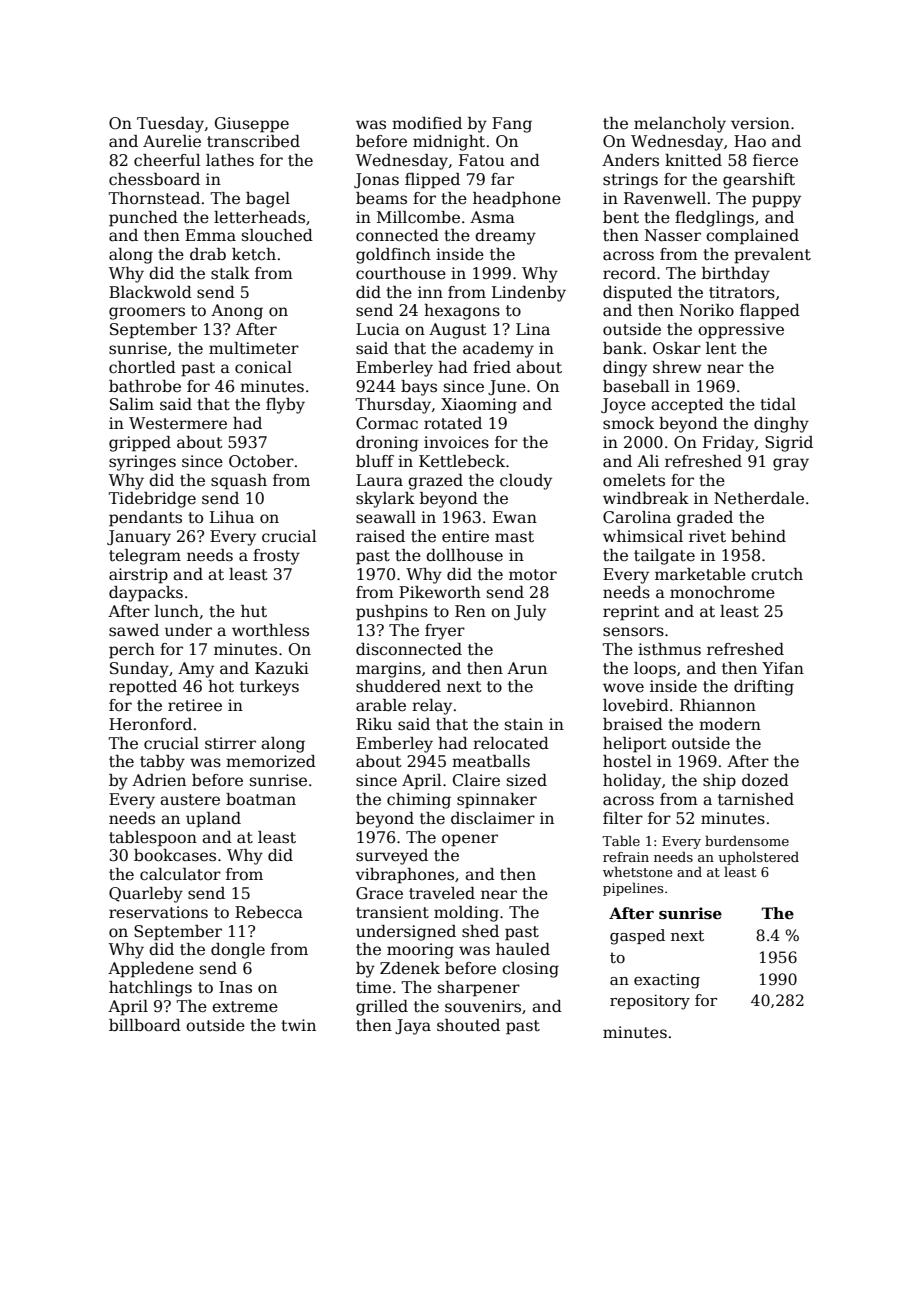 Image resolution: width=924 pixels, height=1308 pixels. What do you see at coordinates (270, 630) in the page?
I see `worthless` at bounding box center [270, 630].
